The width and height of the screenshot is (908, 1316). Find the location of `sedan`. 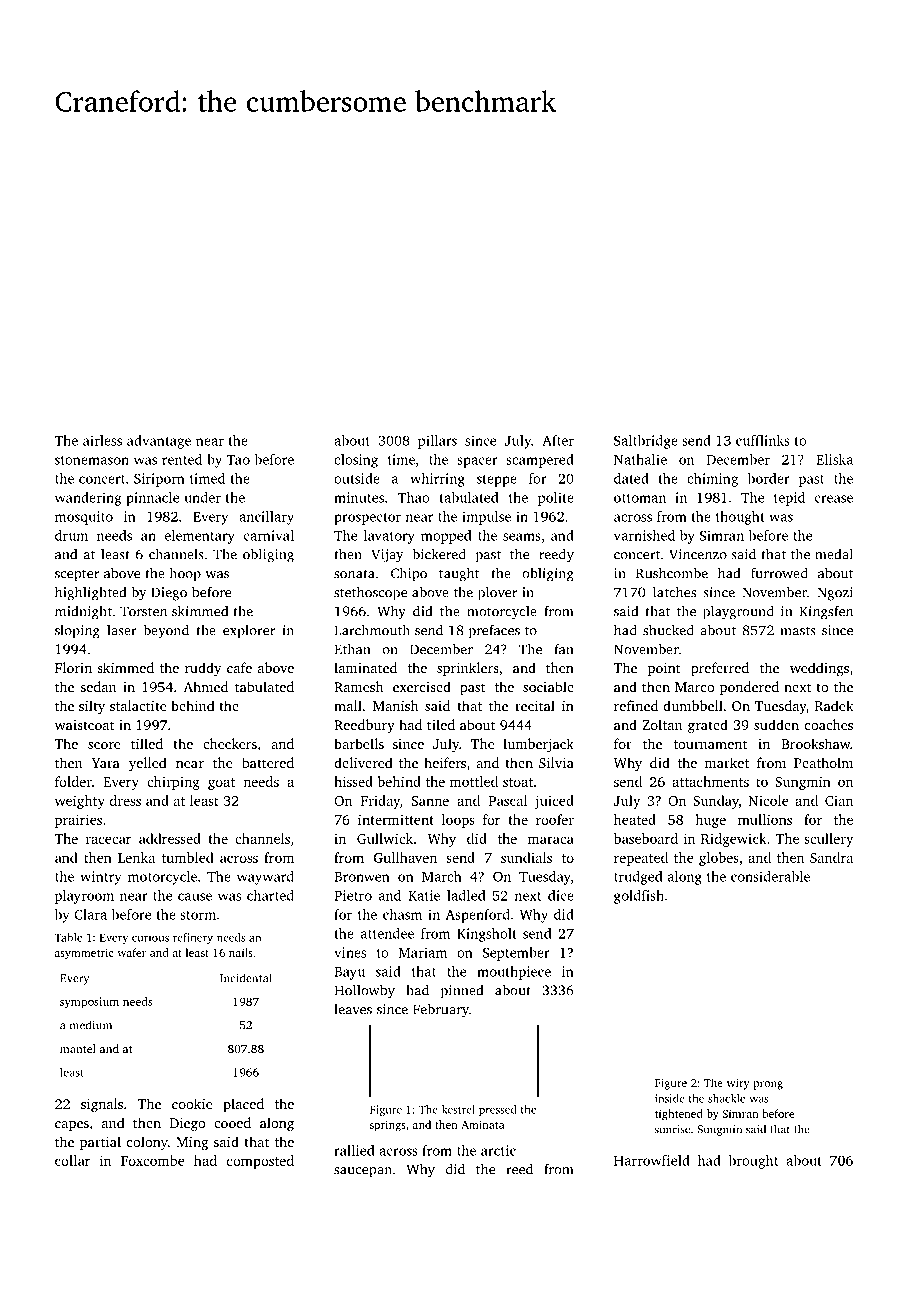

sedan is located at coordinates (98, 686).
